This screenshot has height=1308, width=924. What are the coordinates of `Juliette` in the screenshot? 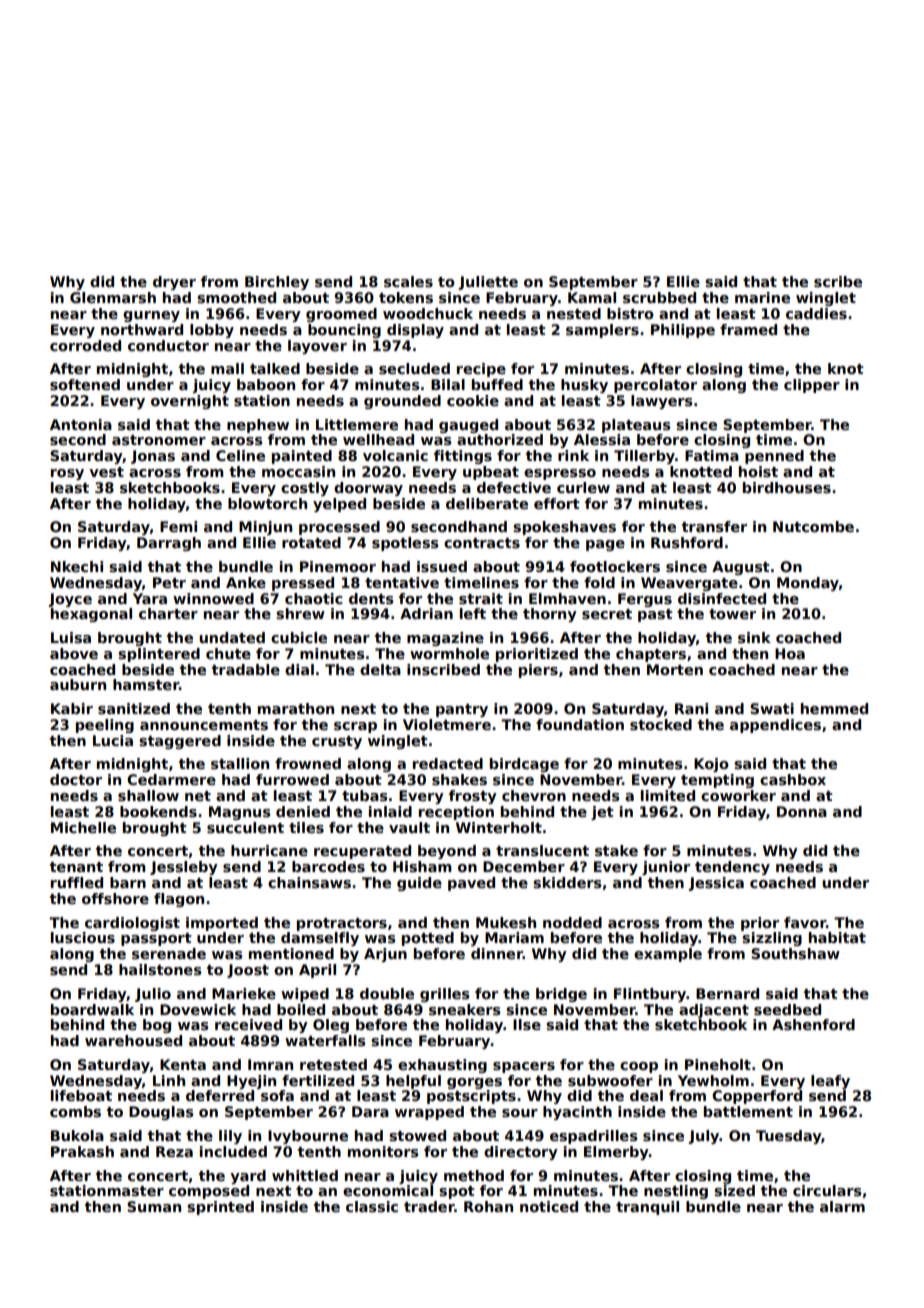 It's located at (488, 283).
